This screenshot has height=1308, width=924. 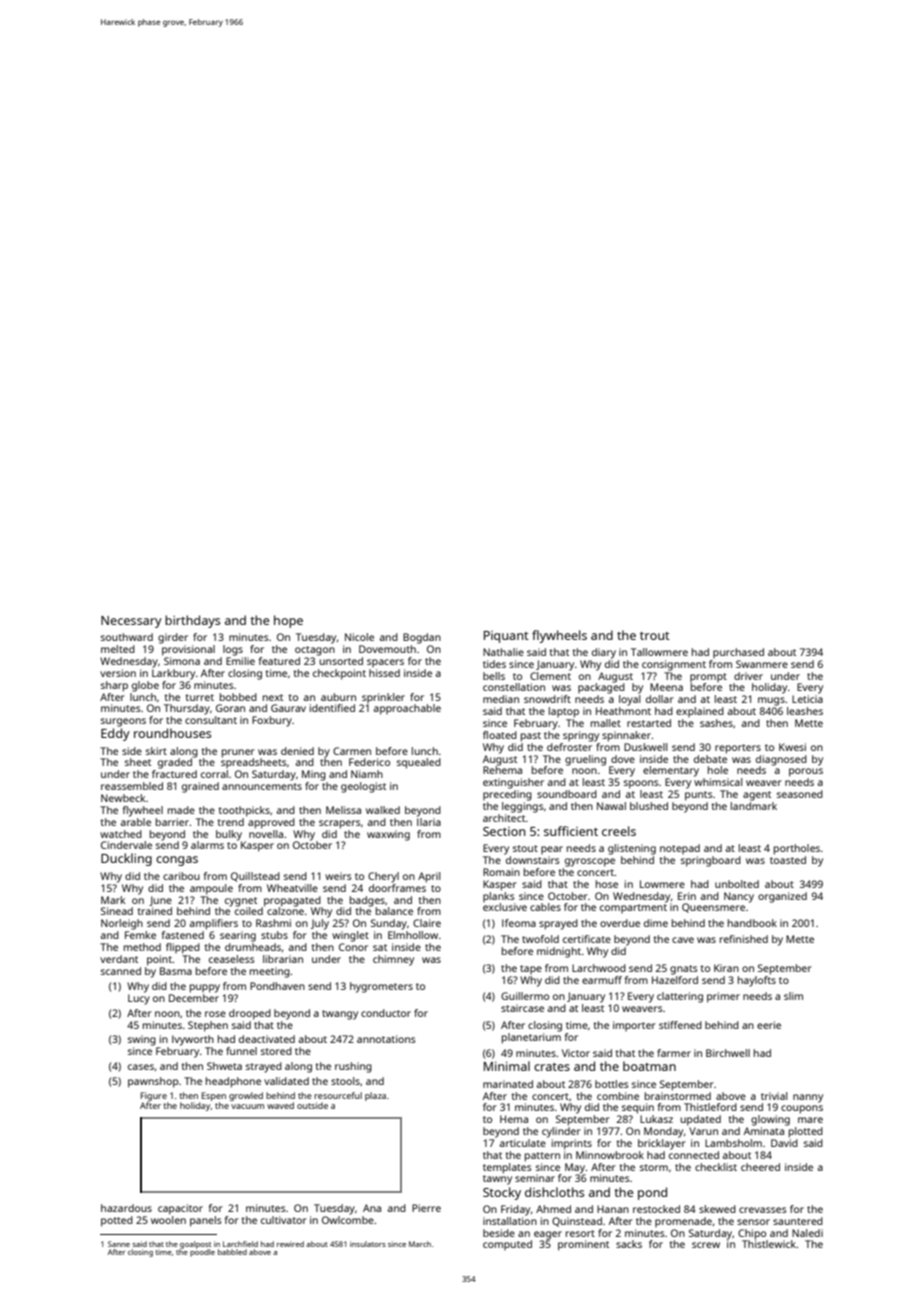 I want to click on tawny, so click(x=497, y=1180).
